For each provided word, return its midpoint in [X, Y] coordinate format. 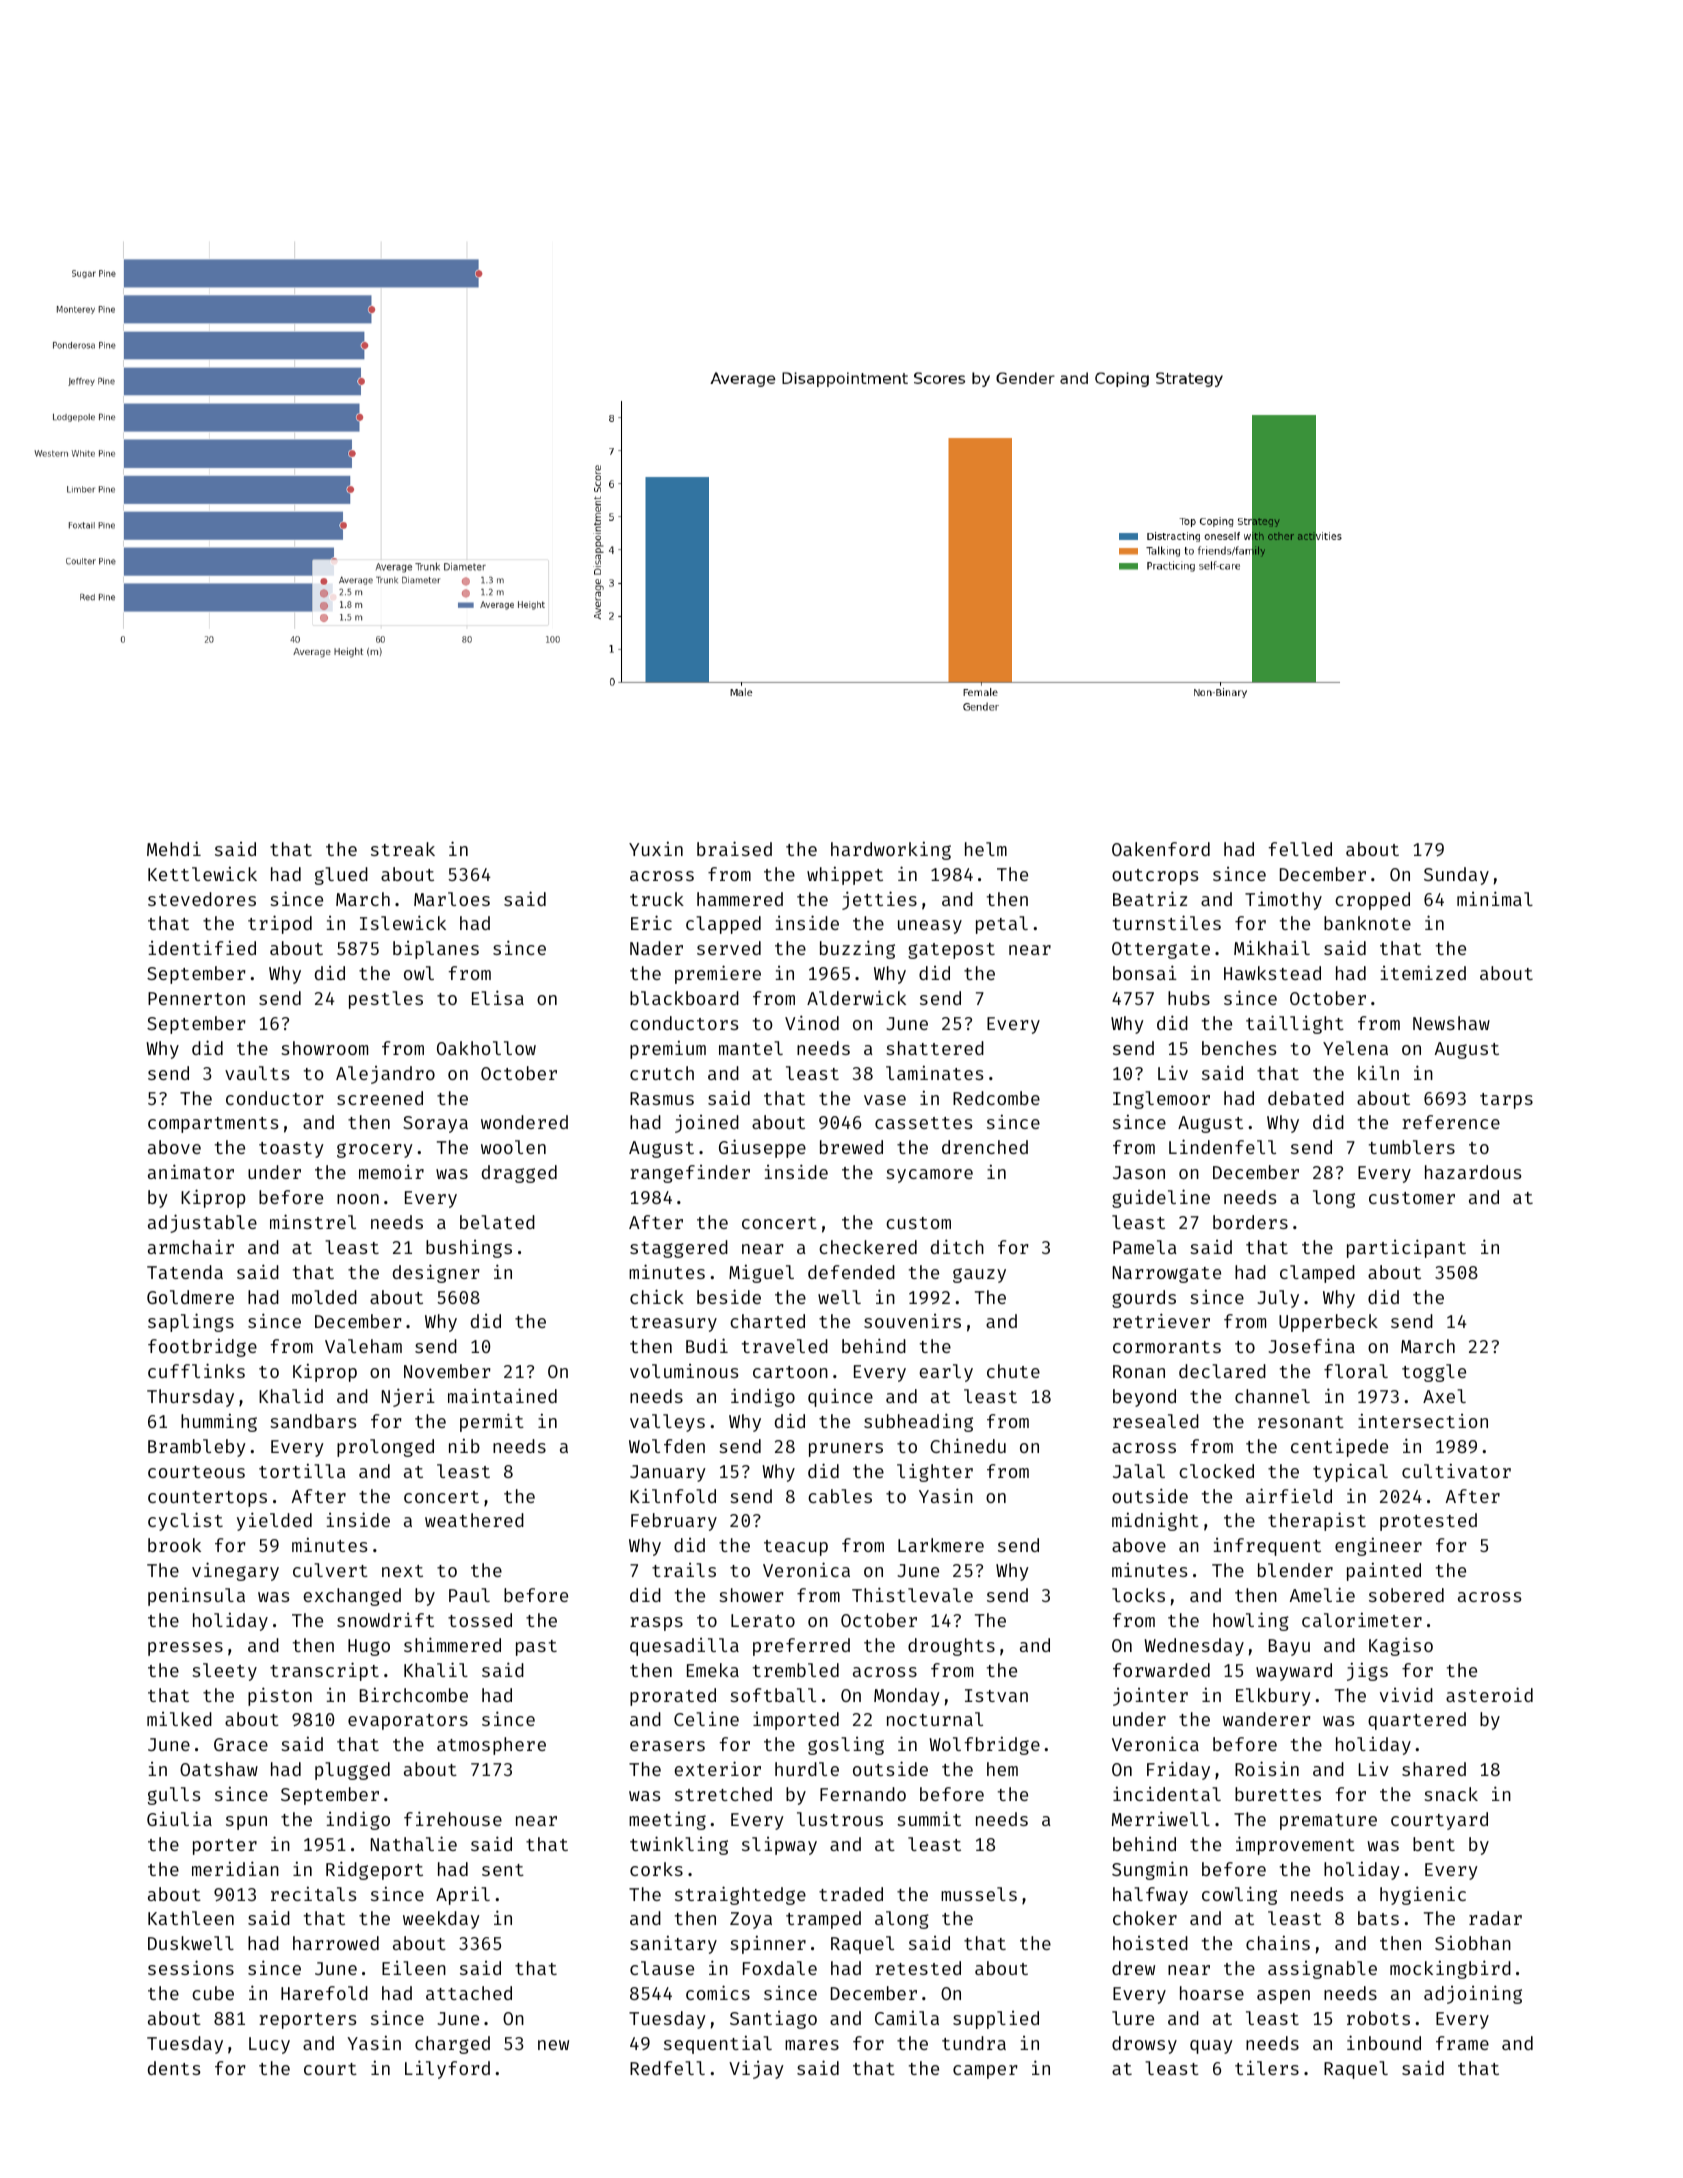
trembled [796, 1670]
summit [929, 1818]
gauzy [979, 1275]
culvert [330, 1570]
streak [403, 849]
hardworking [891, 850]
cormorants [1167, 1347]
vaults [257, 1073]
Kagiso [1401, 1646]
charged [452, 2045]
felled [1300, 849]
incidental [1167, 1793]
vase [885, 1100]
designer [436, 1273]
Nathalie [414, 1843]
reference [1451, 1122]
